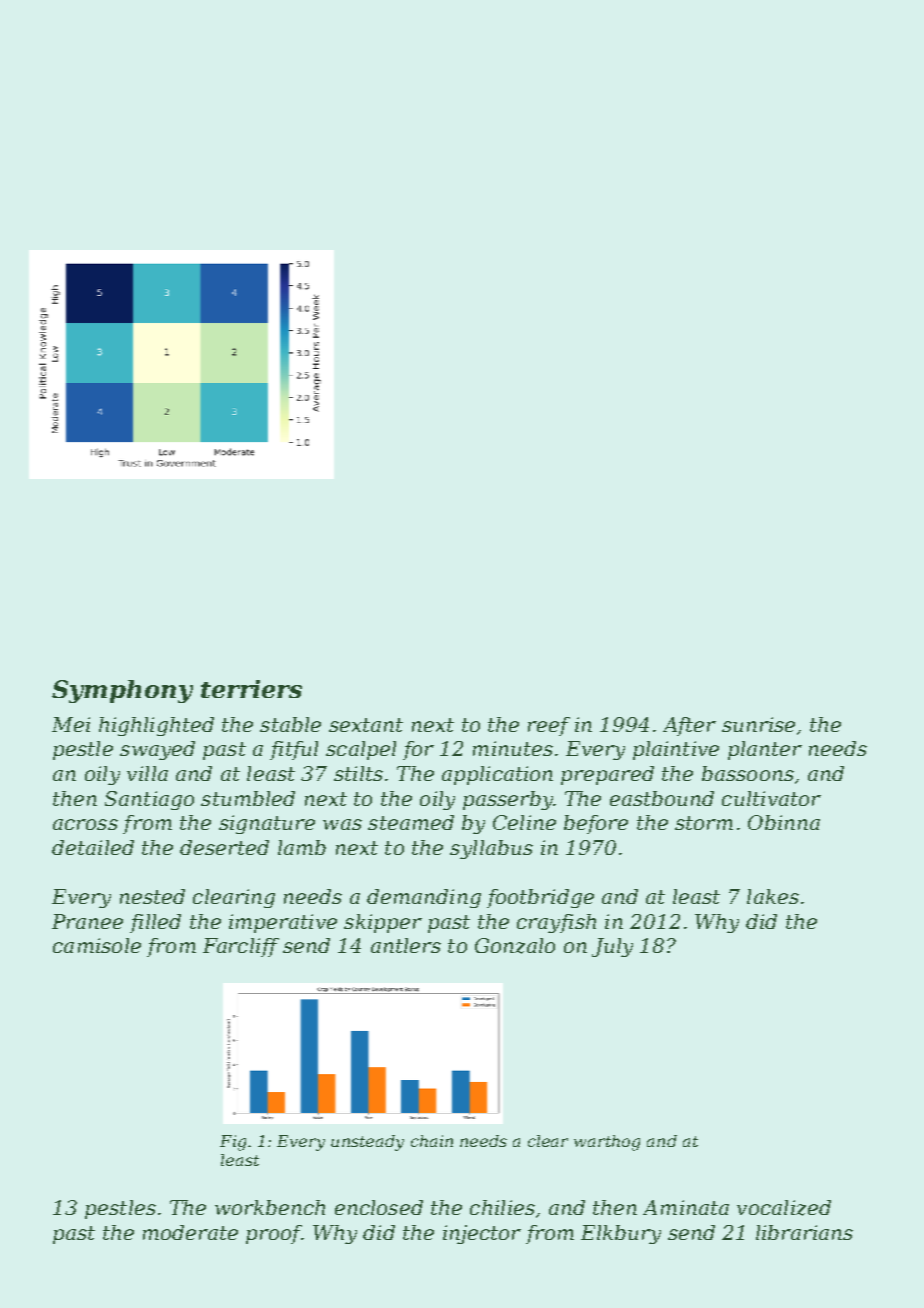 This page has height=1308, width=924. Describe the element at coordinates (773, 896) in the page. I see `lakes` at that location.
